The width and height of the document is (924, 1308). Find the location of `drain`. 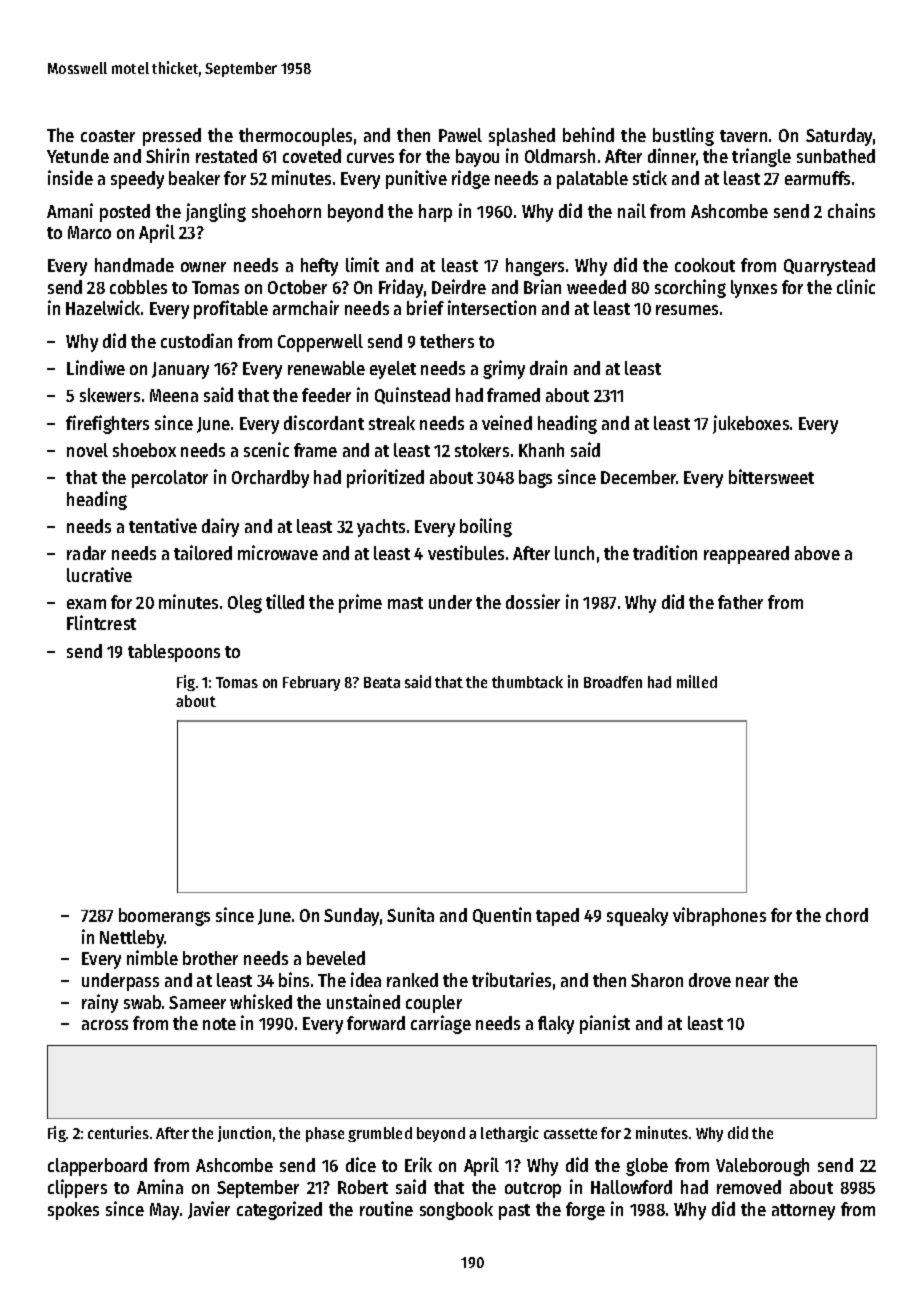

drain is located at coordinates (548, 367).
